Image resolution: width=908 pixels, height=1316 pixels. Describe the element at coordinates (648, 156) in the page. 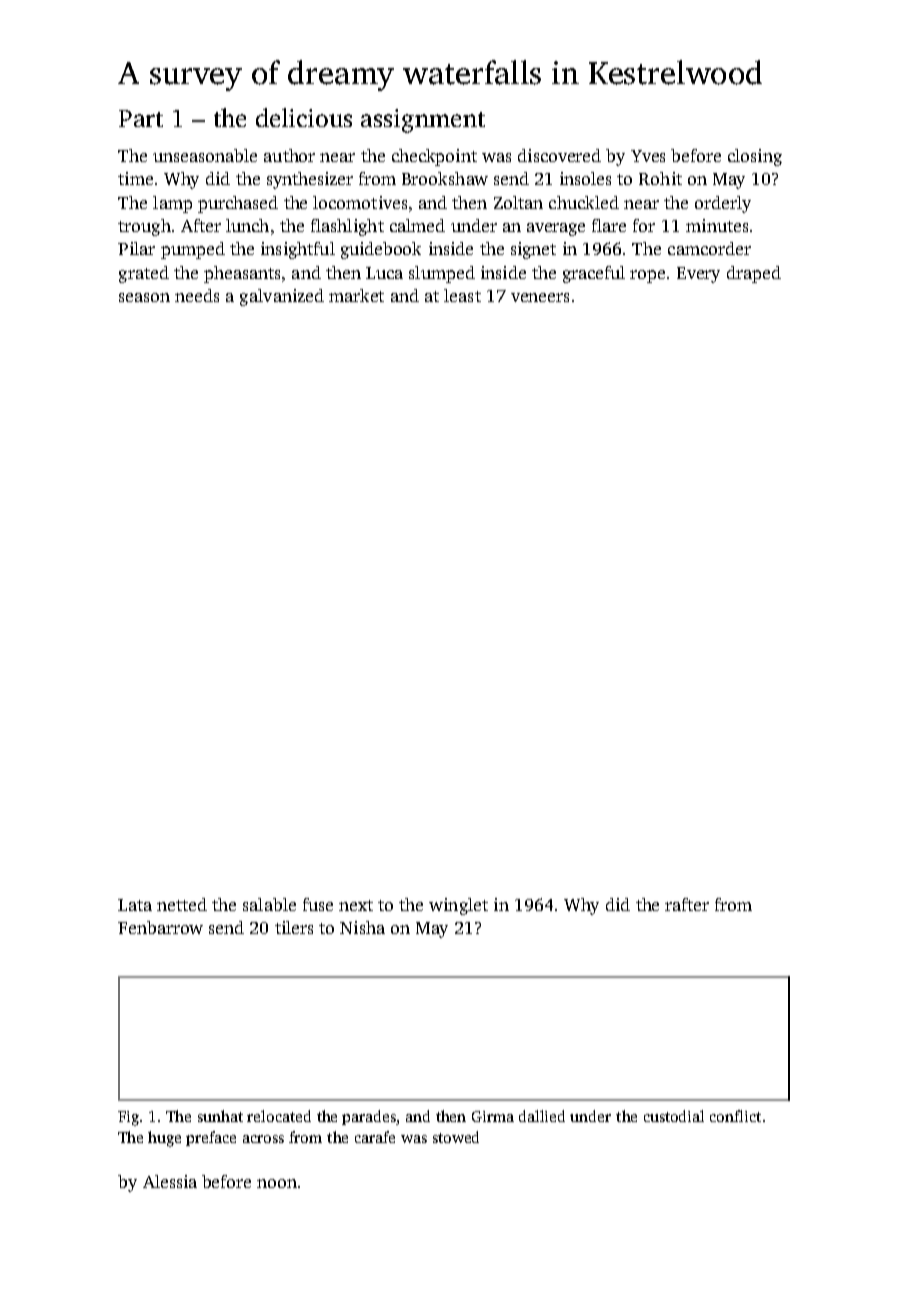

I see `Yves` at that location.
